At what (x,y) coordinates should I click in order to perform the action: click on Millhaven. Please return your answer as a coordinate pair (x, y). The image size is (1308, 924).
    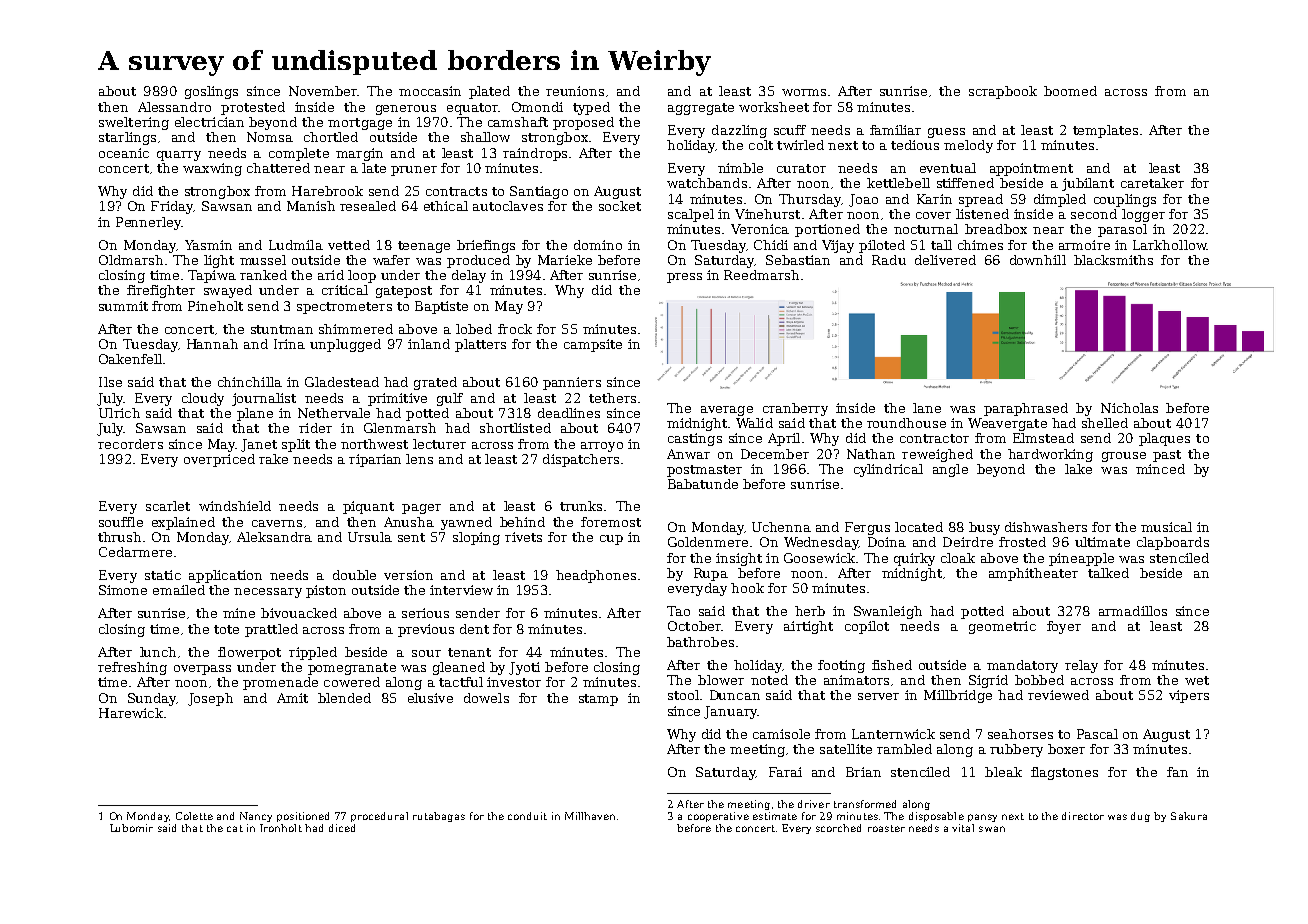
    Looking at the image, I should click on (590, 816).
